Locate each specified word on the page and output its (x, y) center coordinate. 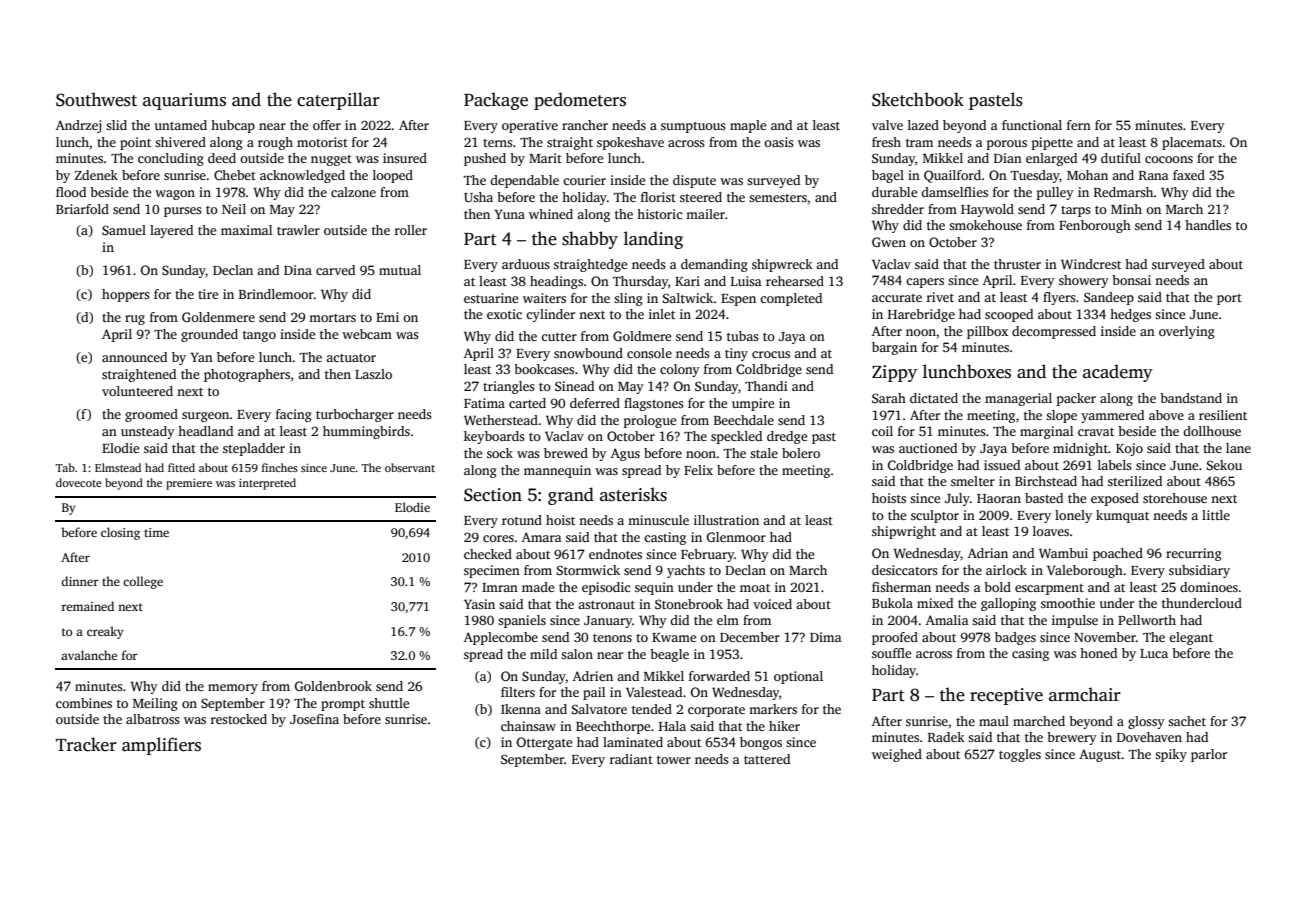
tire (208, 294)
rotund (522, 520)
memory (233, 689)
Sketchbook (918, 99)
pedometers (580, 101)
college (143, 582)
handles (1208, 225)
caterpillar (338, 101)
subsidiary (1199, 571)
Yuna (509, 214)
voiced (772, 604)
